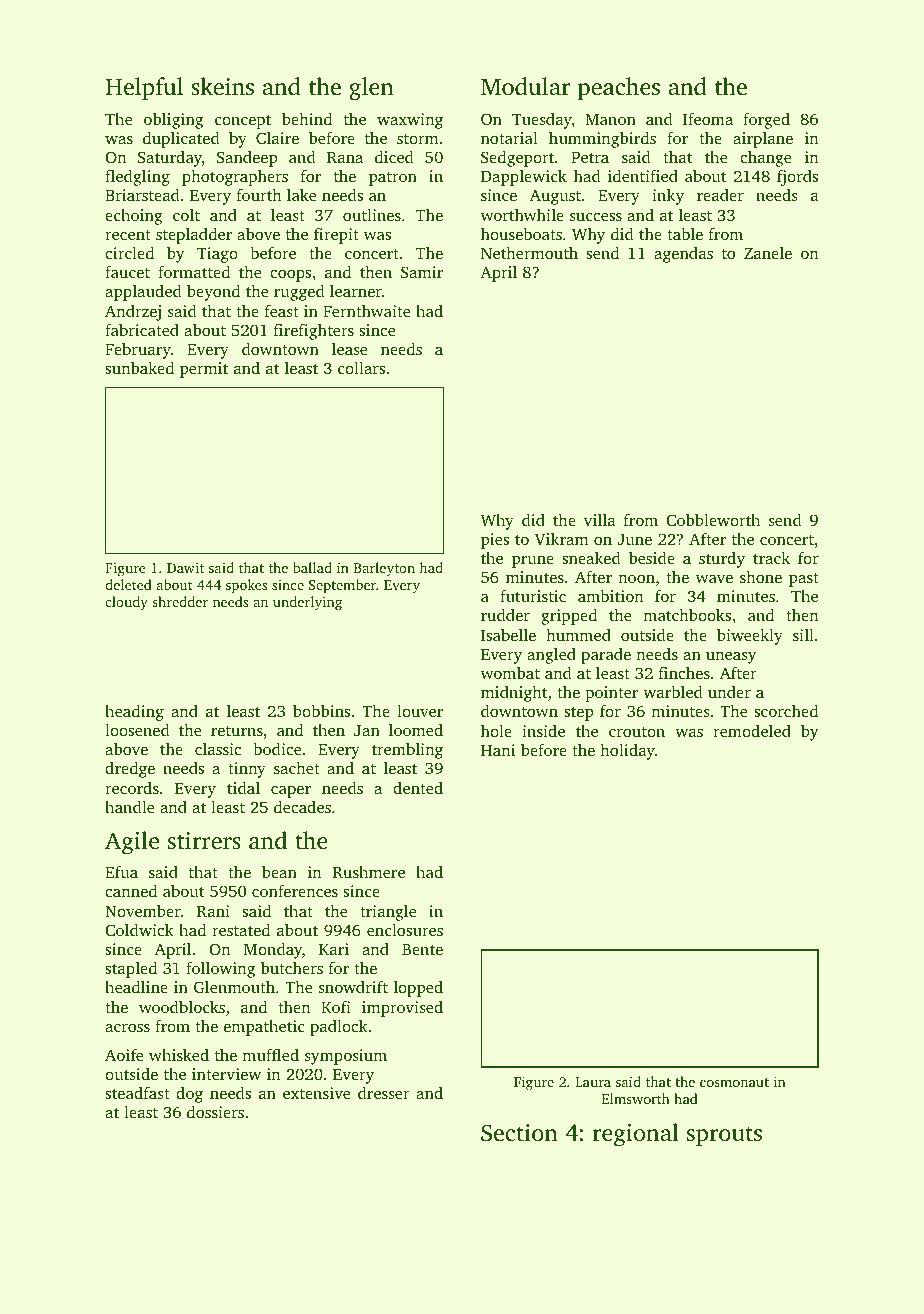 This page has width=924, height=1314. What do you see at coordinates (713, 520) in the page?
I see `Cobbleworth` at bounding box center [713, 520].
